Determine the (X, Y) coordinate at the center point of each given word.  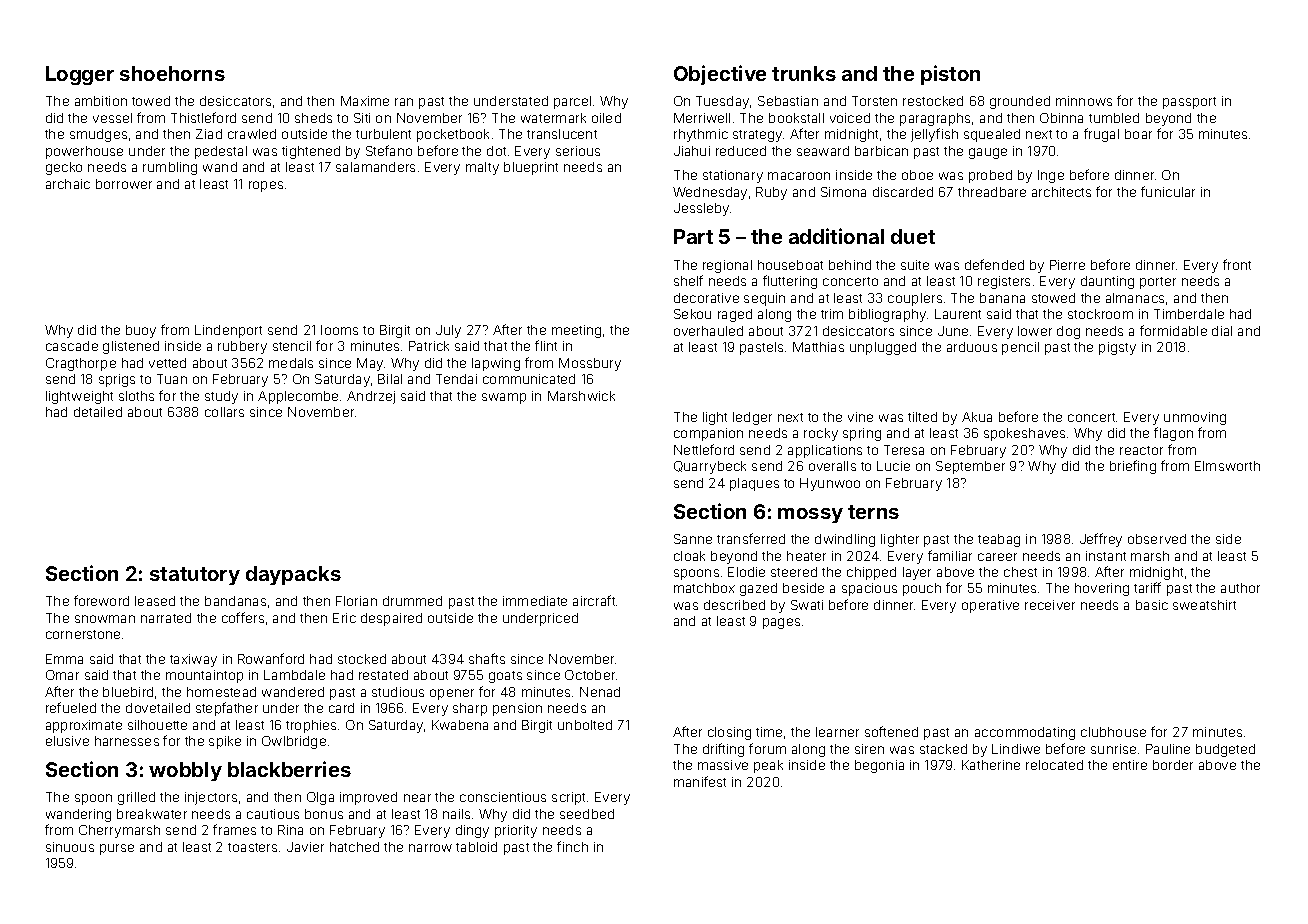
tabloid (476, 847)
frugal (1101, 135)
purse (117, 849)
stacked (943, 749)
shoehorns (172, 73)
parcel (572, 102)
